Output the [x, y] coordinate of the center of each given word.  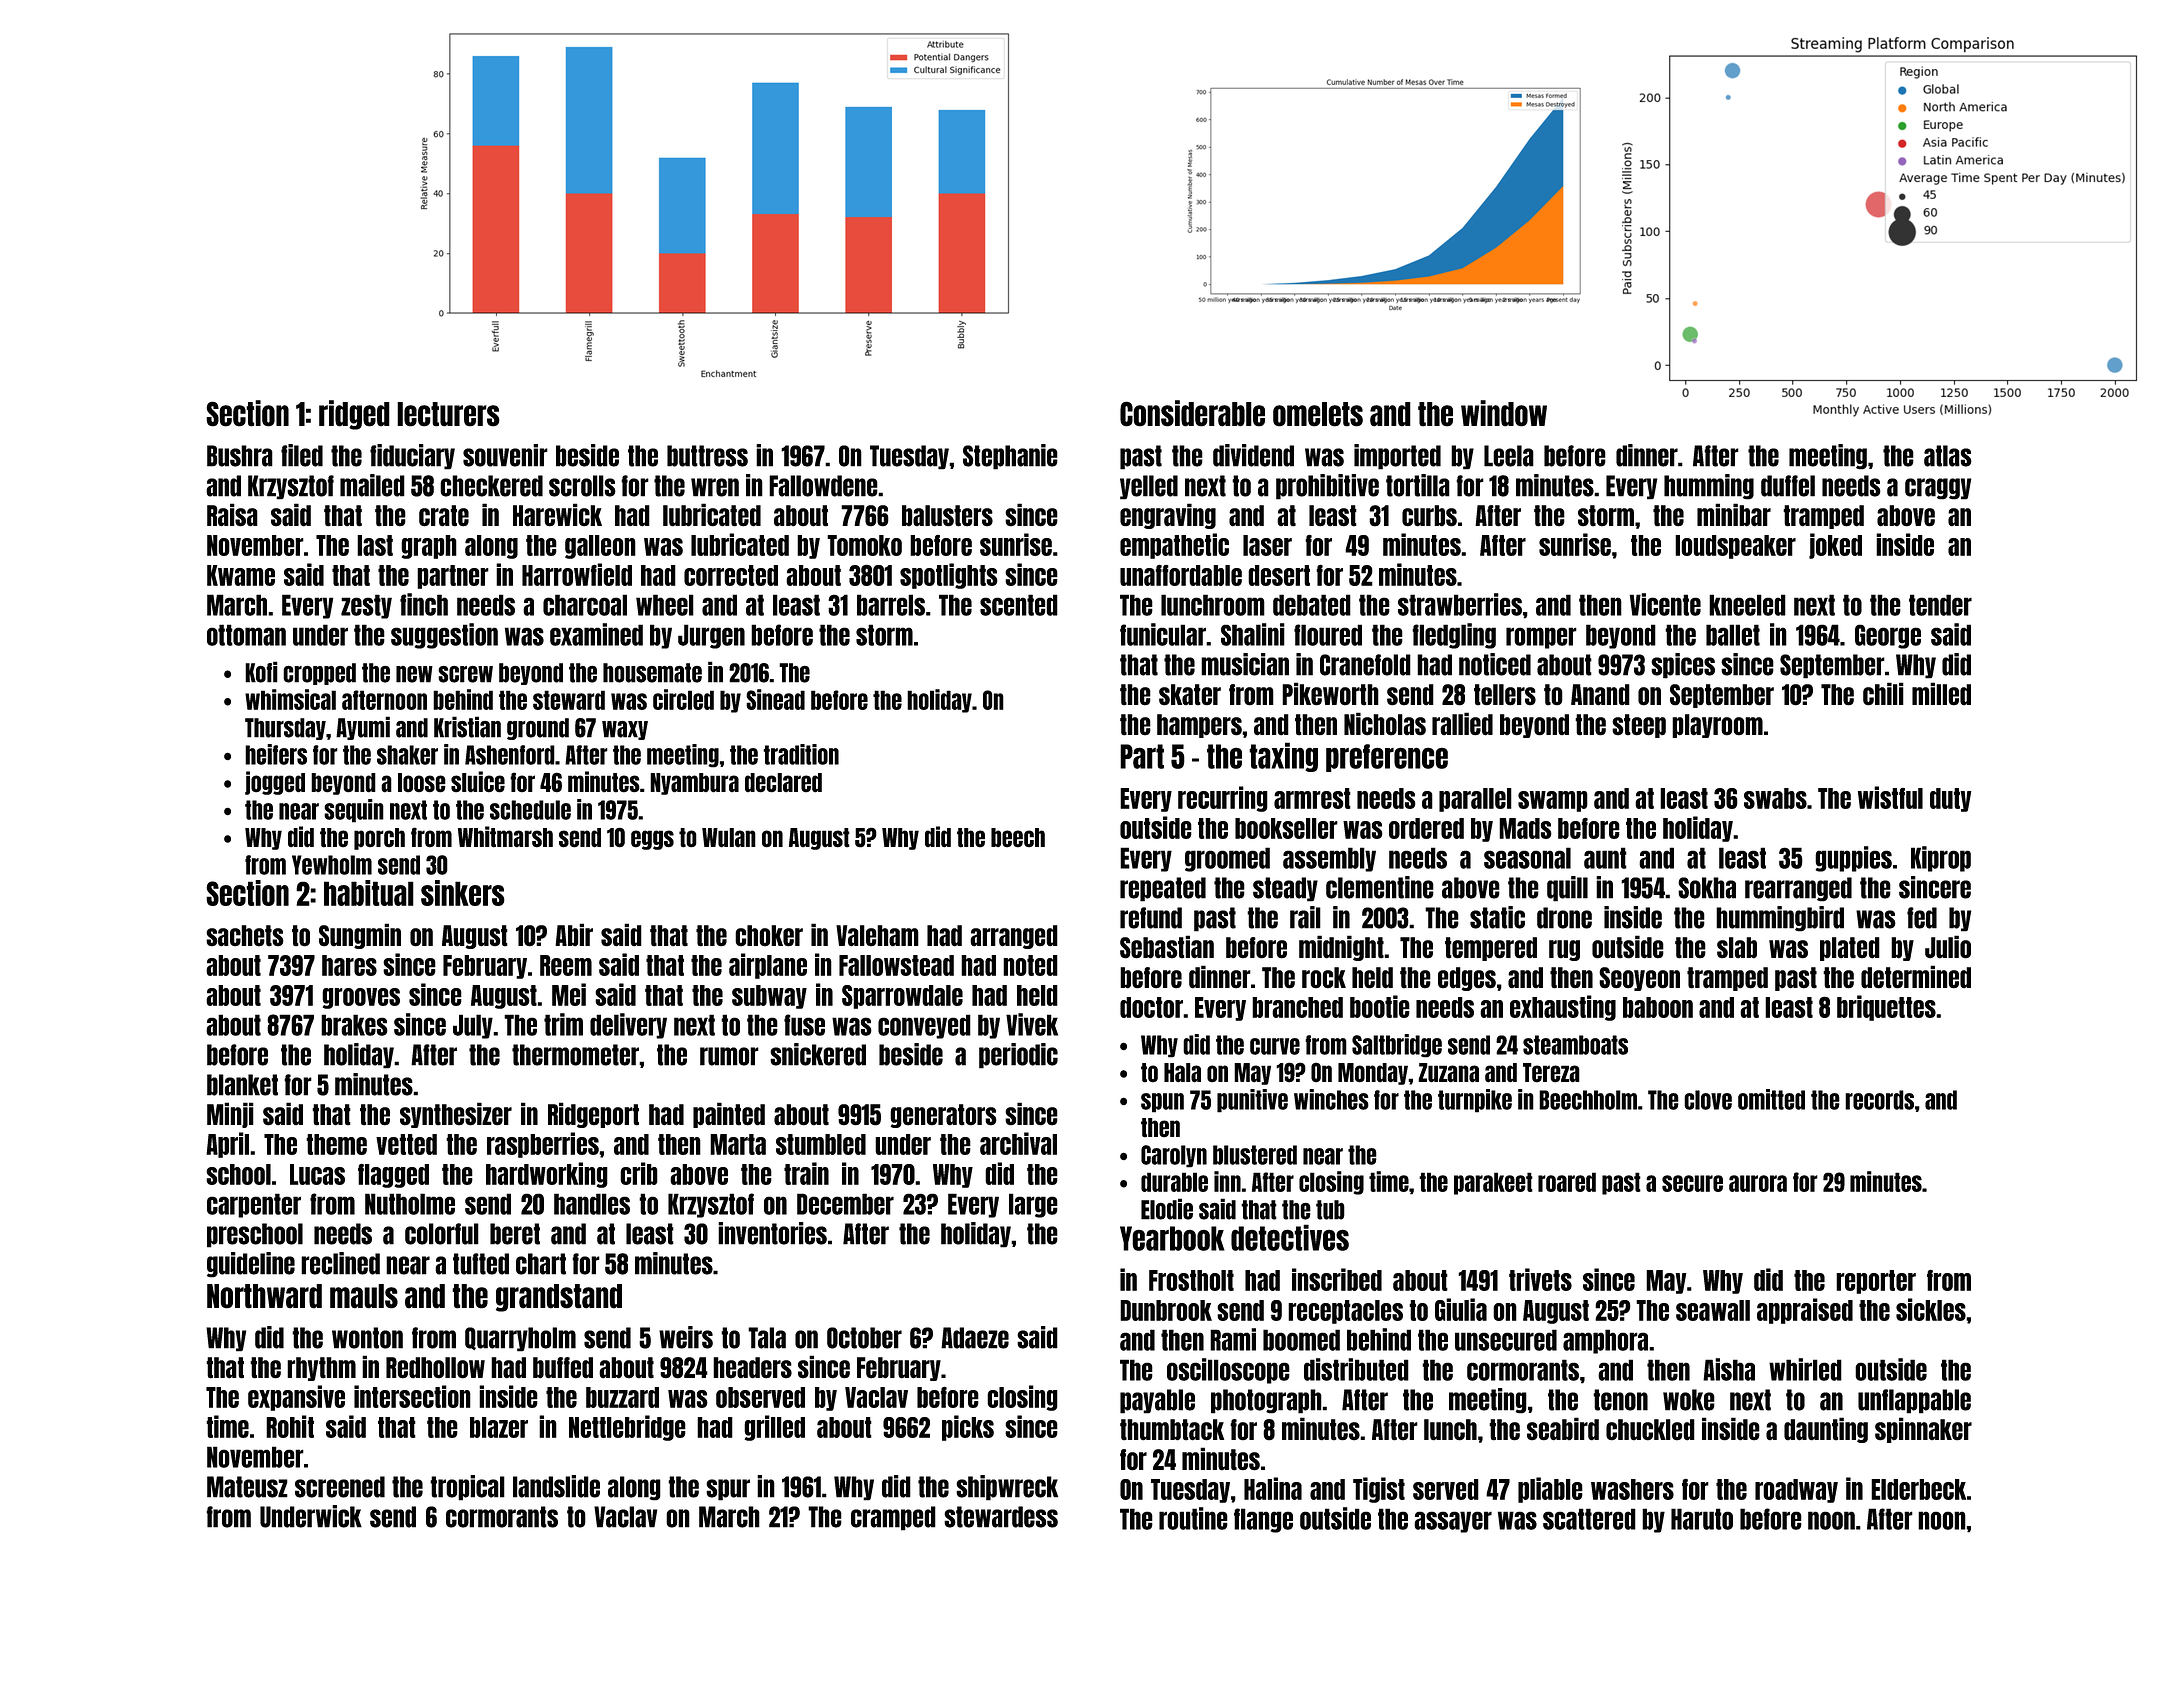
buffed [563, 1368]
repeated [1163, 889]
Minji [230, 1115]
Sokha [1707, 888]
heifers [276, 754]
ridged [354, 415]
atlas [1948, 456]
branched [1297, 1007]
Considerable [1192, 413]
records [1879, 1100]
